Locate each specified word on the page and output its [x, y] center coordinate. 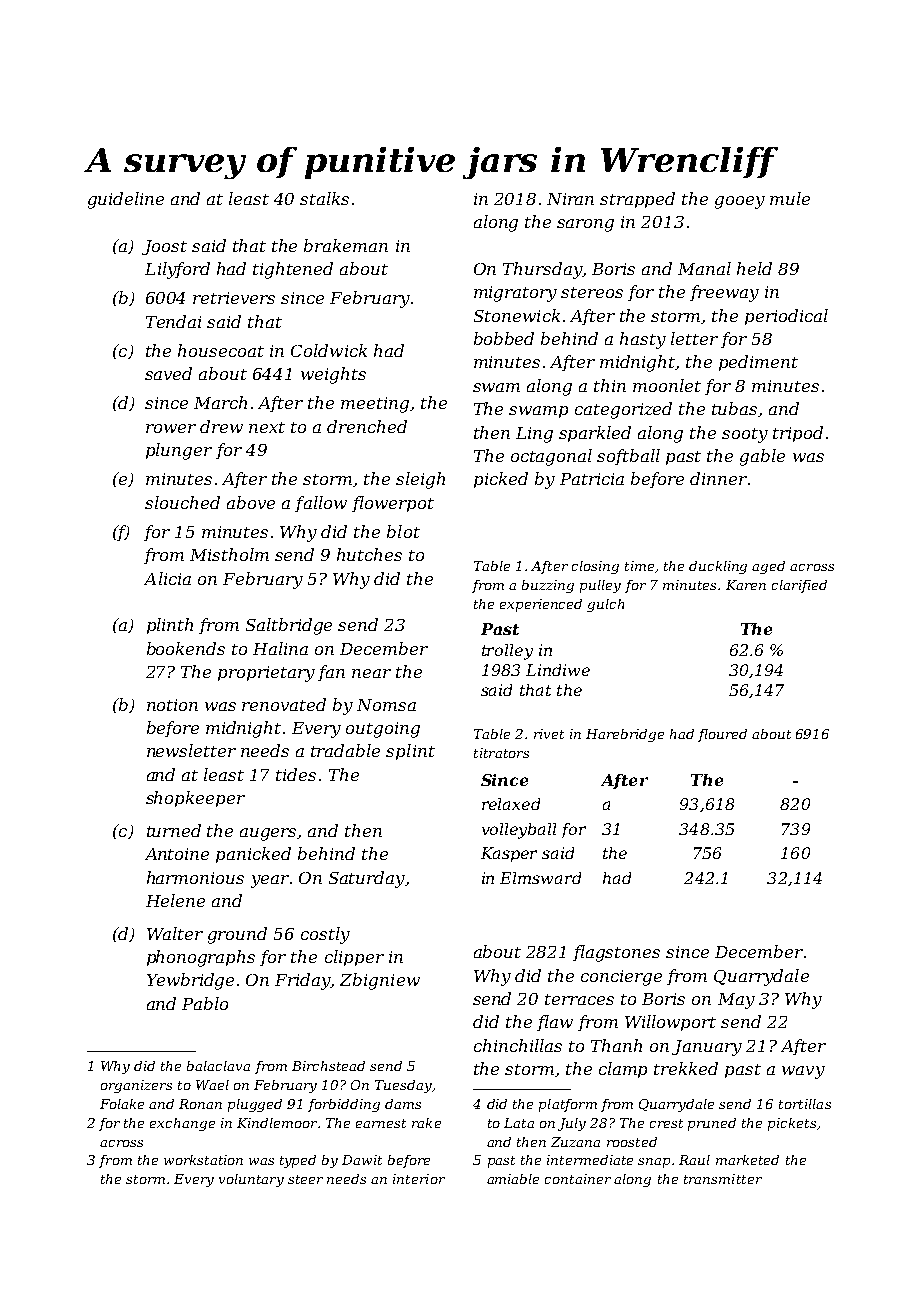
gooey [740, 202]
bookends [186, 648]
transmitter [723, 1179]
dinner [718, 478]
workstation [203, 1160]
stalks [324, 198]
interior [419, 1179]
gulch [605, 605]
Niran [570, 199]
